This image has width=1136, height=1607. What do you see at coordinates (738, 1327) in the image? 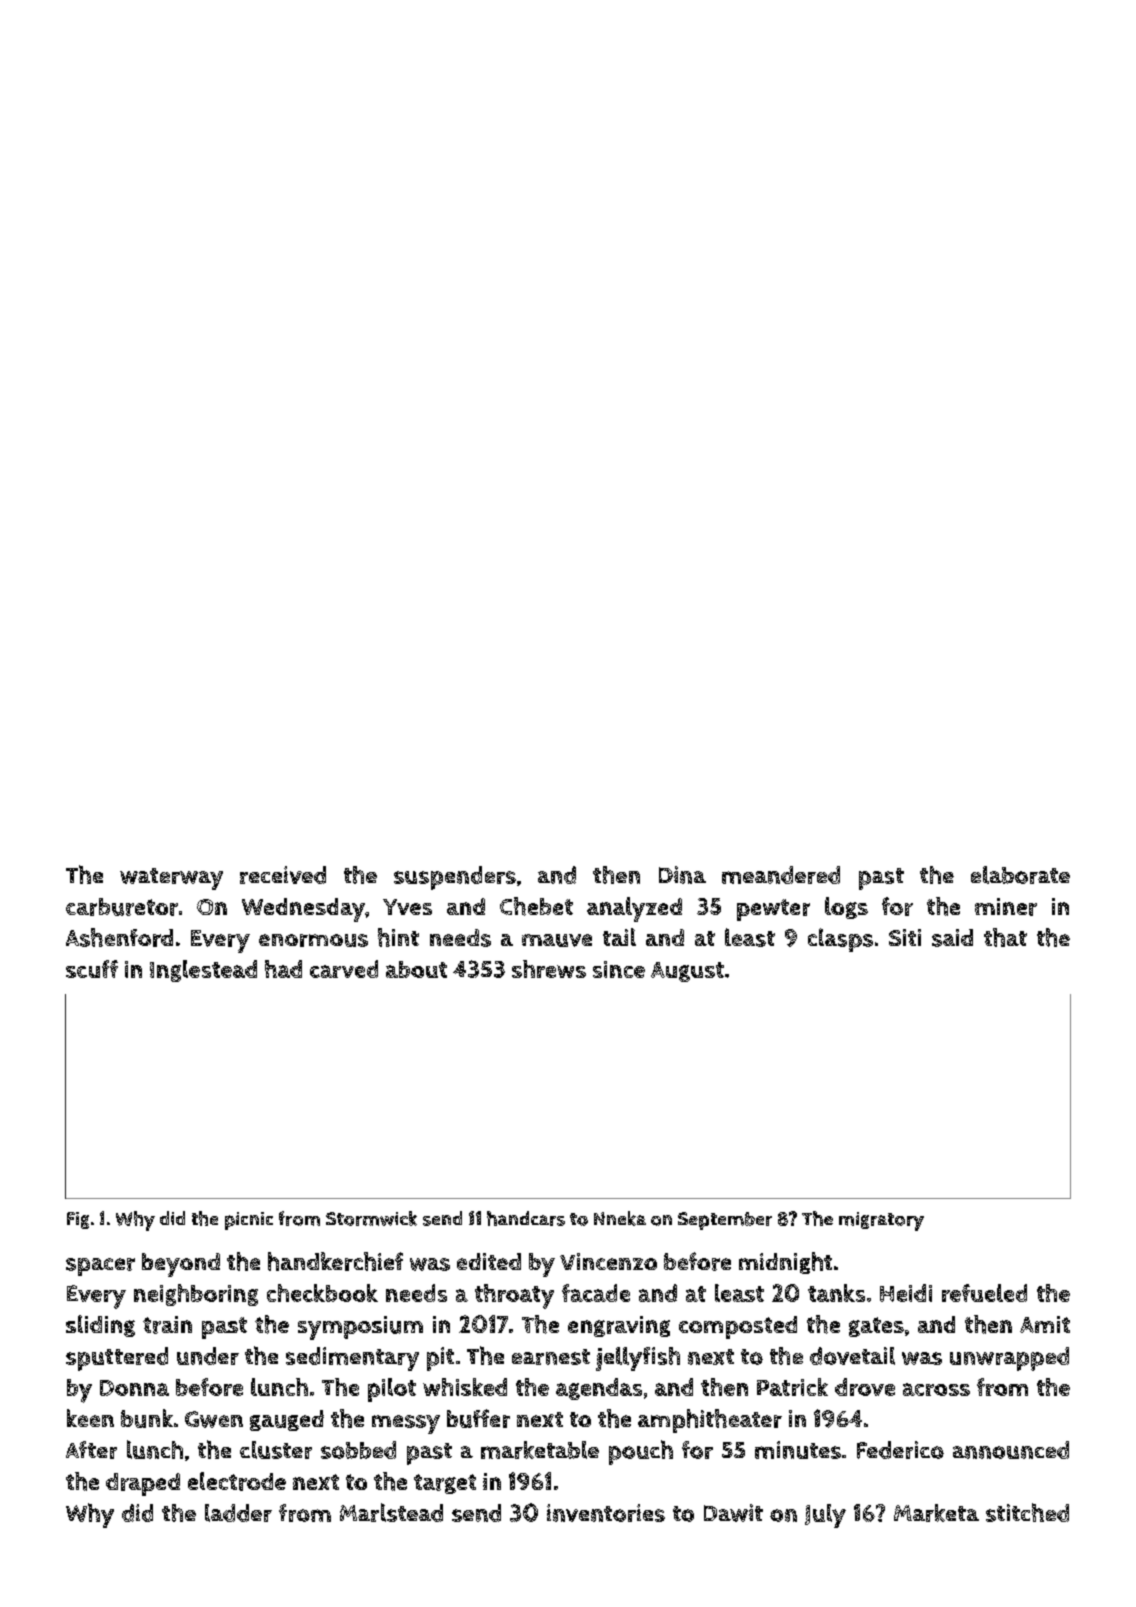
I see `composted` at bounding box center [738, 1327].
